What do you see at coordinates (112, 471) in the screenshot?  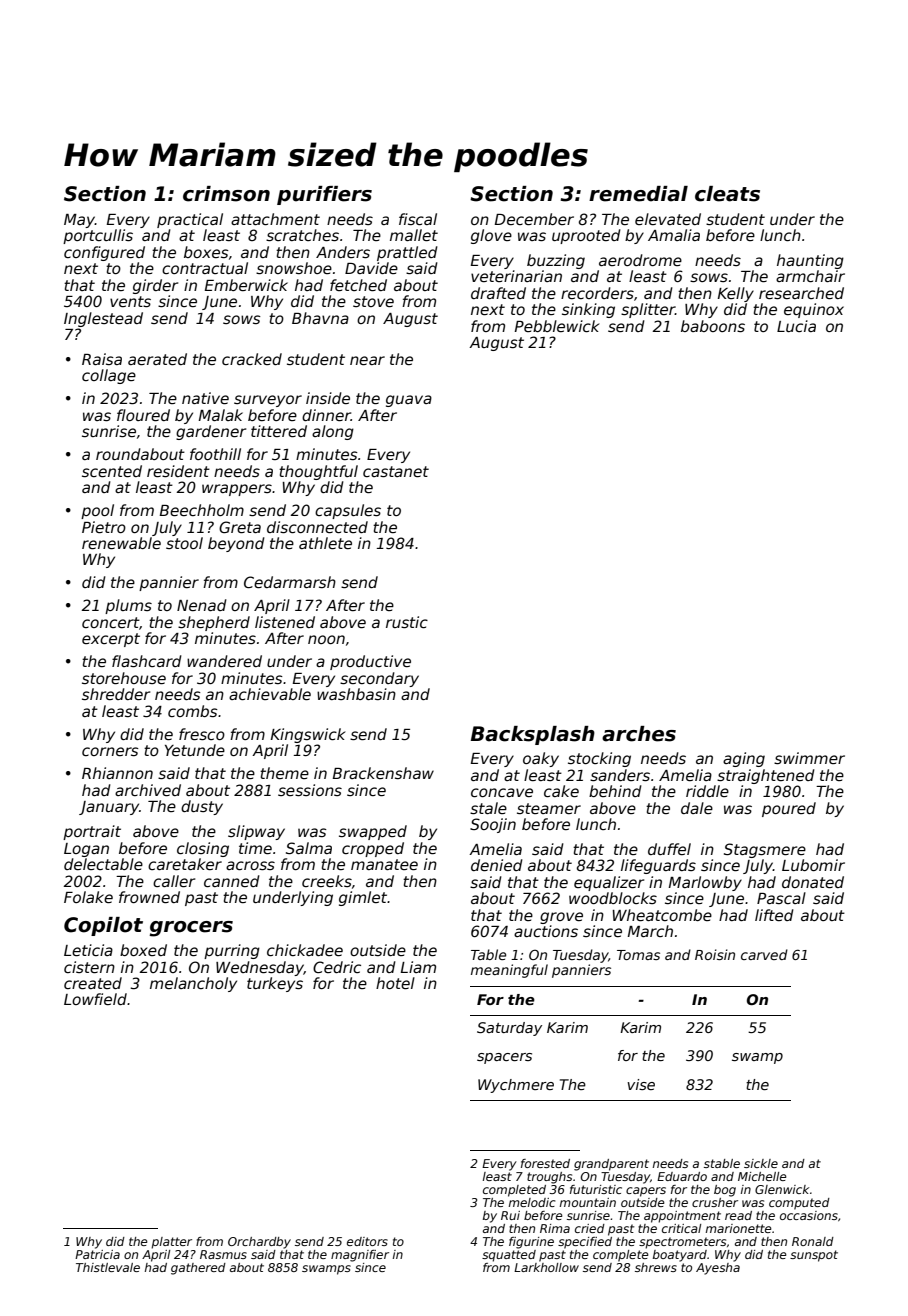 I see `scented` at bounding box center [112, 471].
